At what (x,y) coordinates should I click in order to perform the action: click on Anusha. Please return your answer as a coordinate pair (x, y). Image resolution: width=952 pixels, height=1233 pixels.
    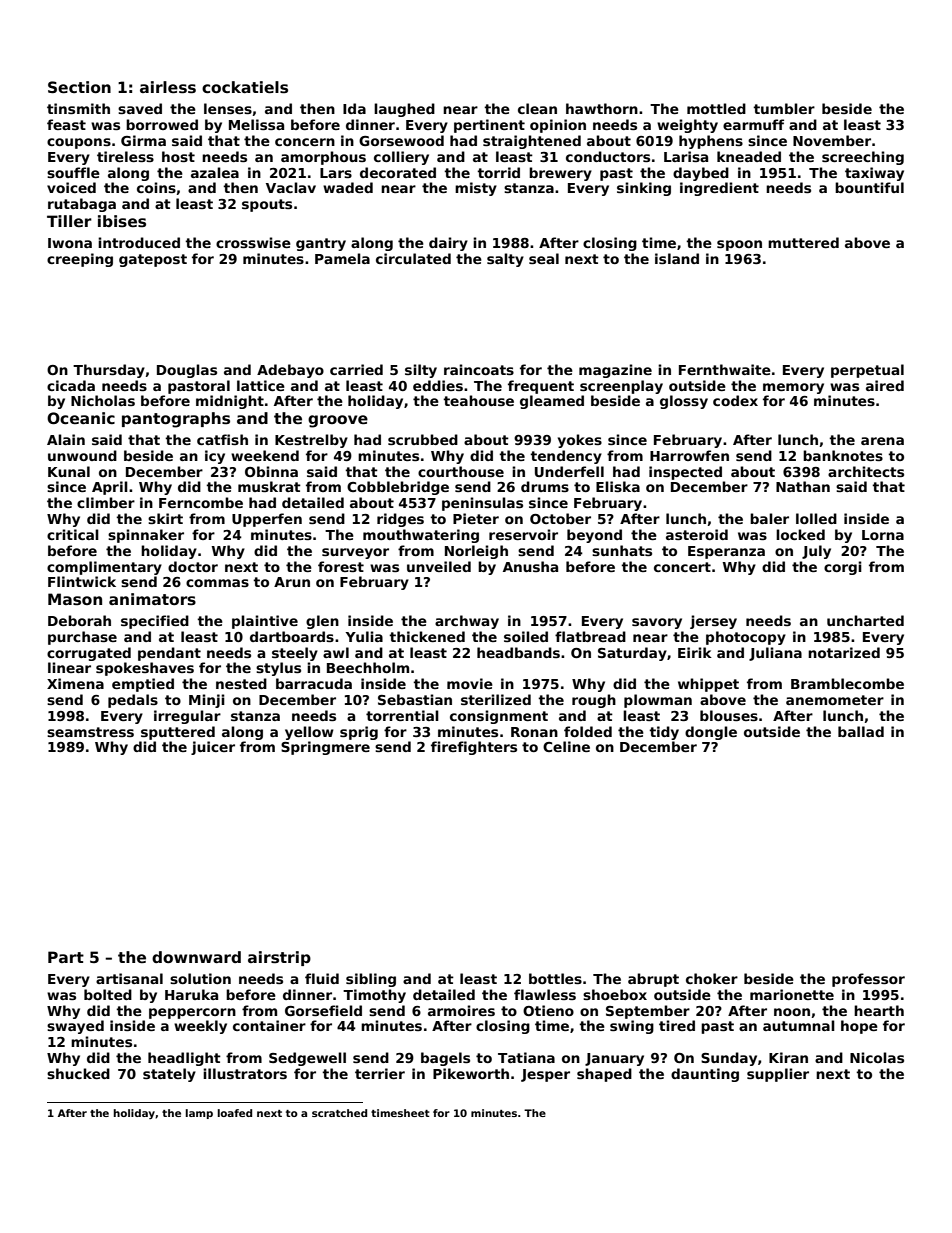
    Looking at the image, I should click on (530, 566).
